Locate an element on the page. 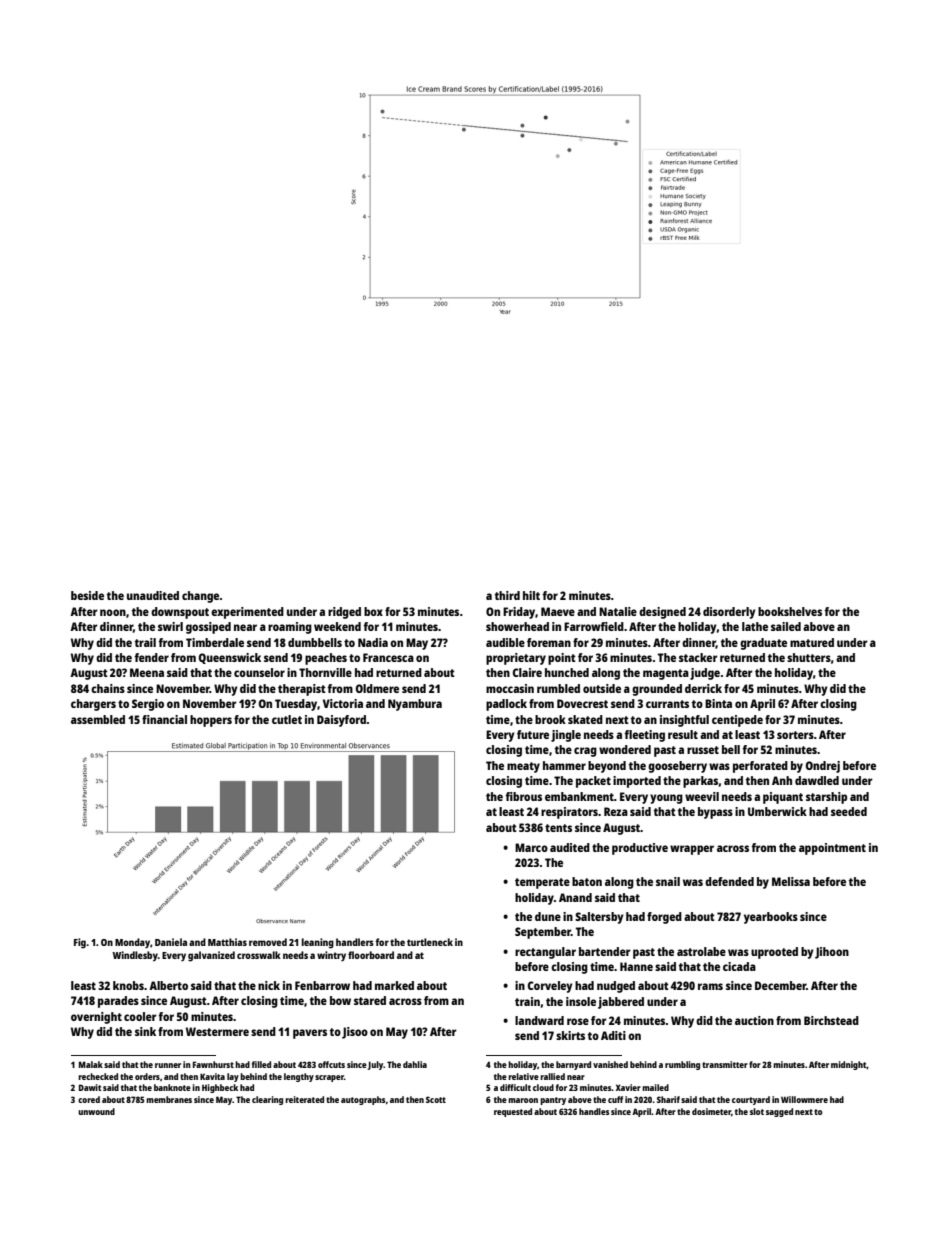 The height and width of the image is (1233, 952). piquant is located at coordinates (783, 798).
